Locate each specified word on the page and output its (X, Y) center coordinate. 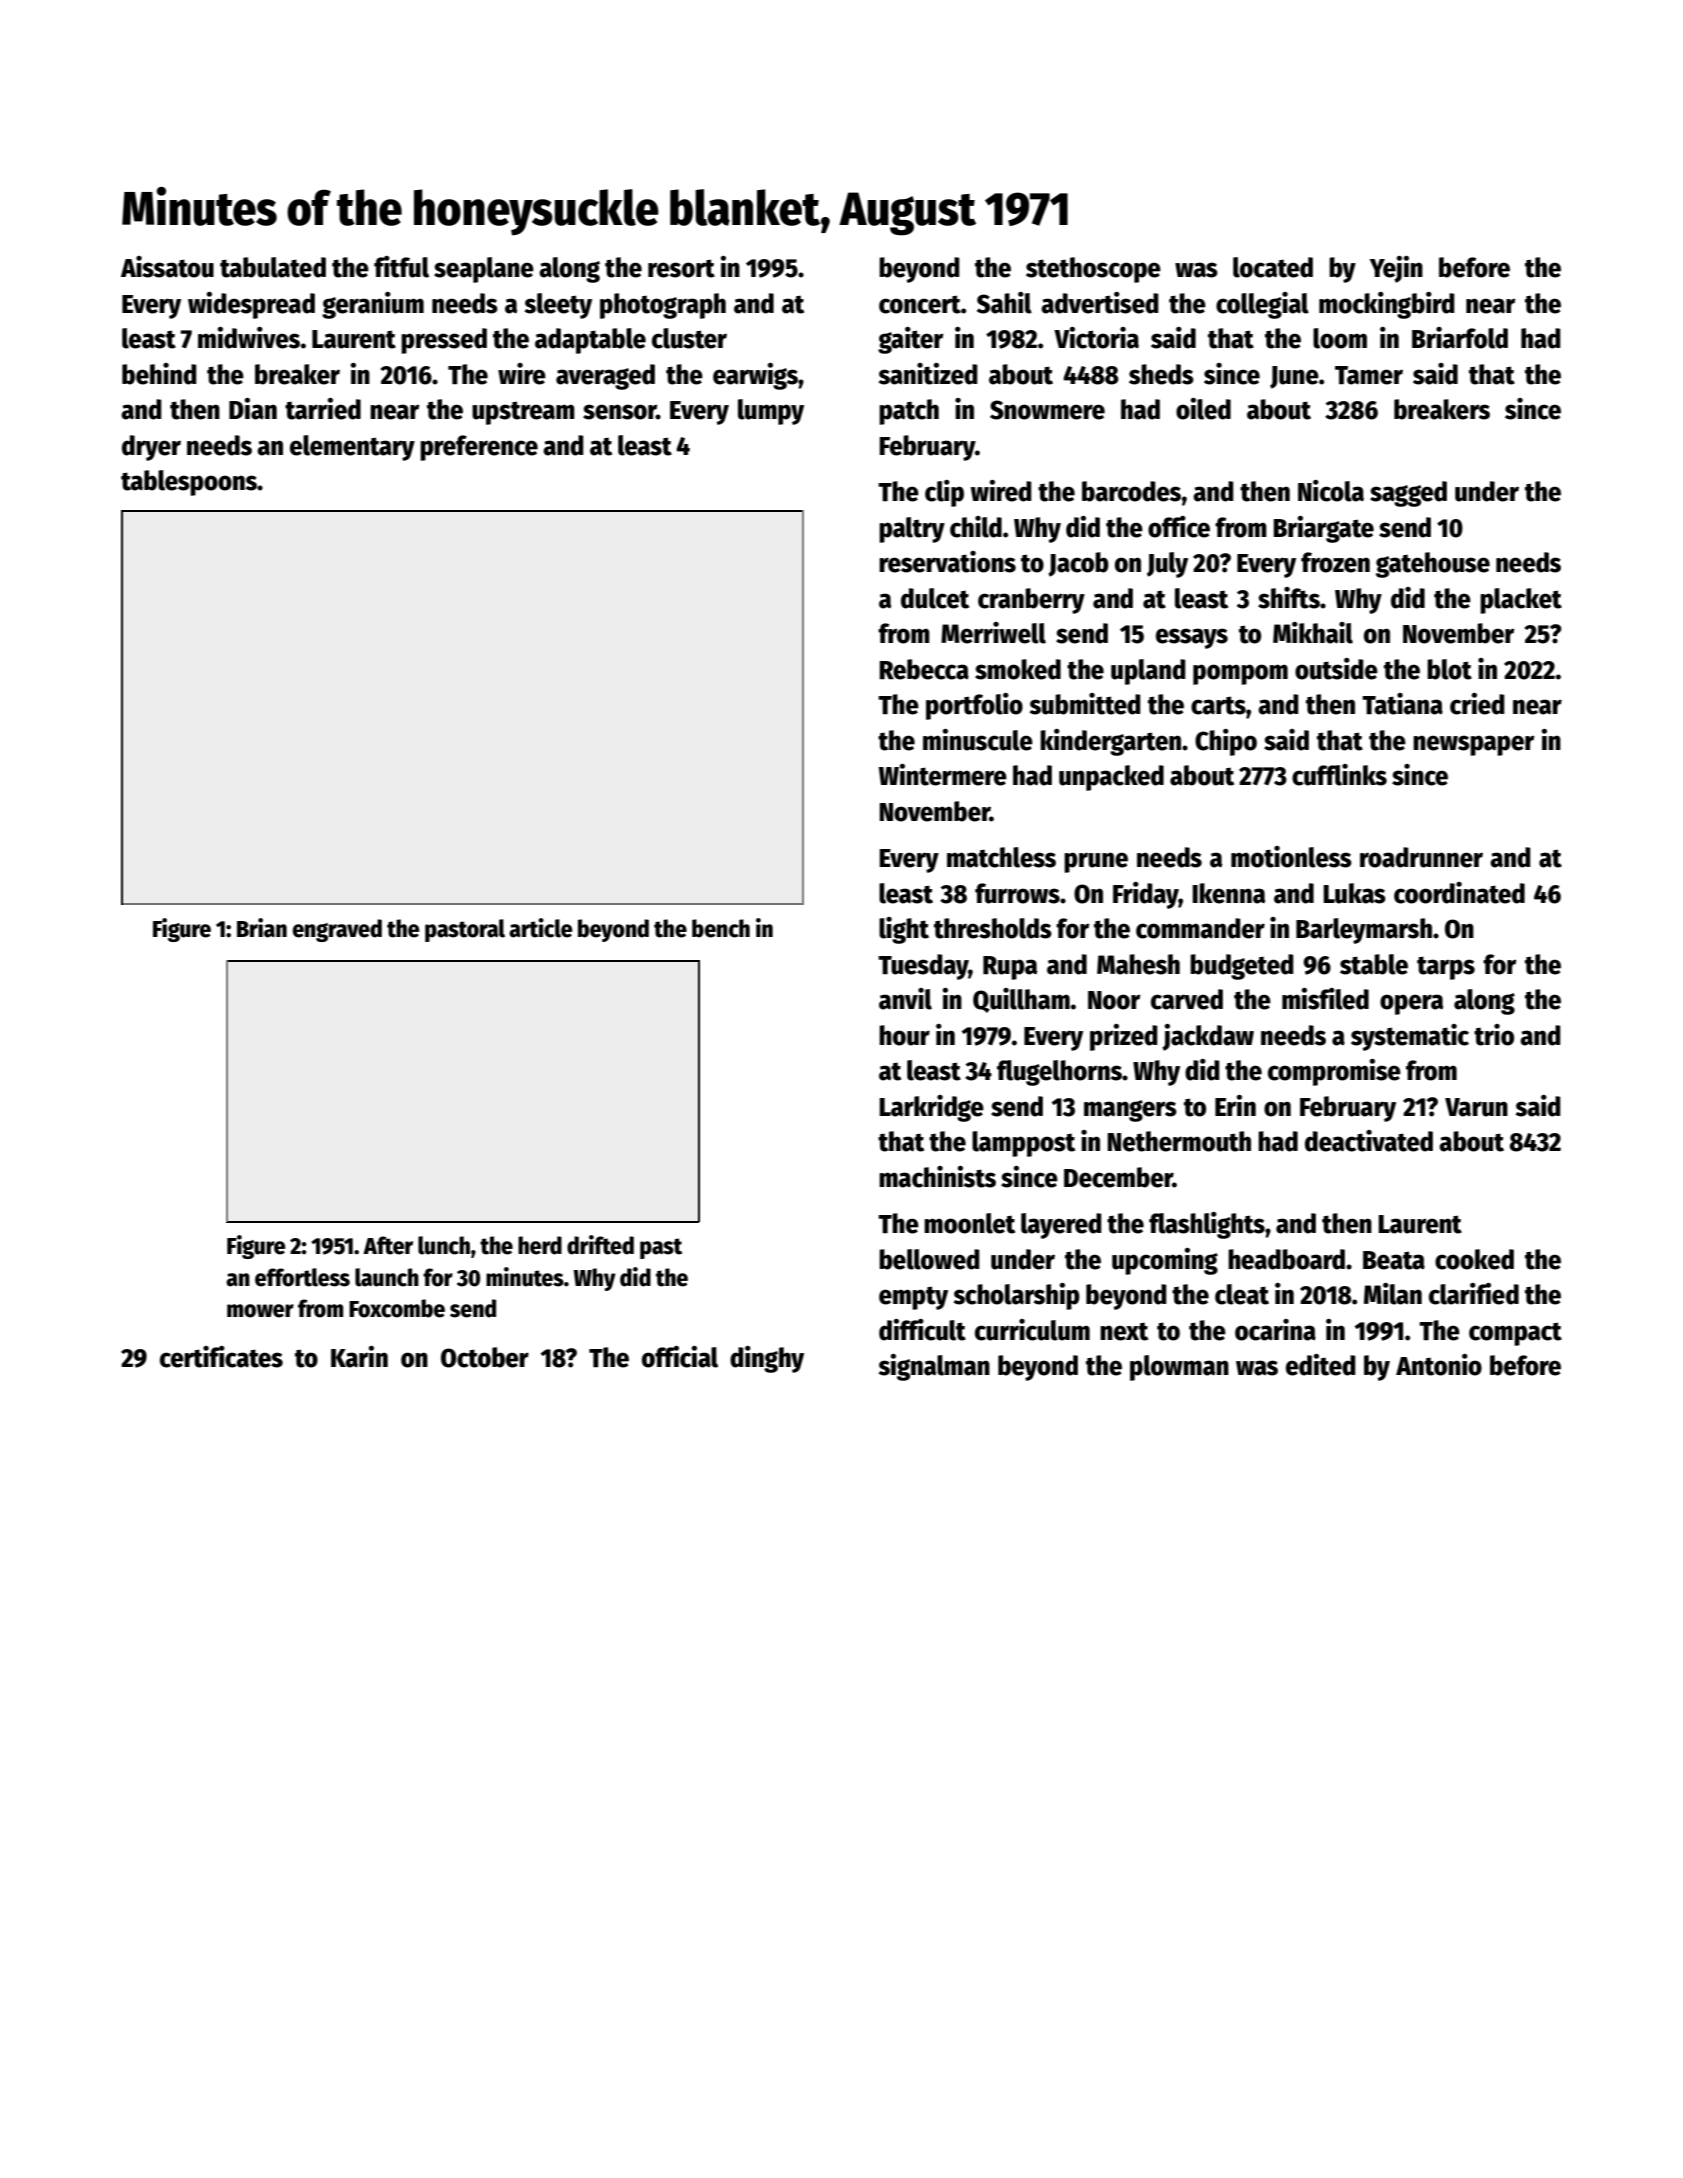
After (388, 1245)
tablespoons (189, 483)
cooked (1474, 1259)
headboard (1286, 1259)
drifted (600, 1245)
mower (260, 1311)
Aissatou (167, 267)
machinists (937, 1177)
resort (681, 268)
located (1273, 267)
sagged (1408, 494)
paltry (912, 530)
